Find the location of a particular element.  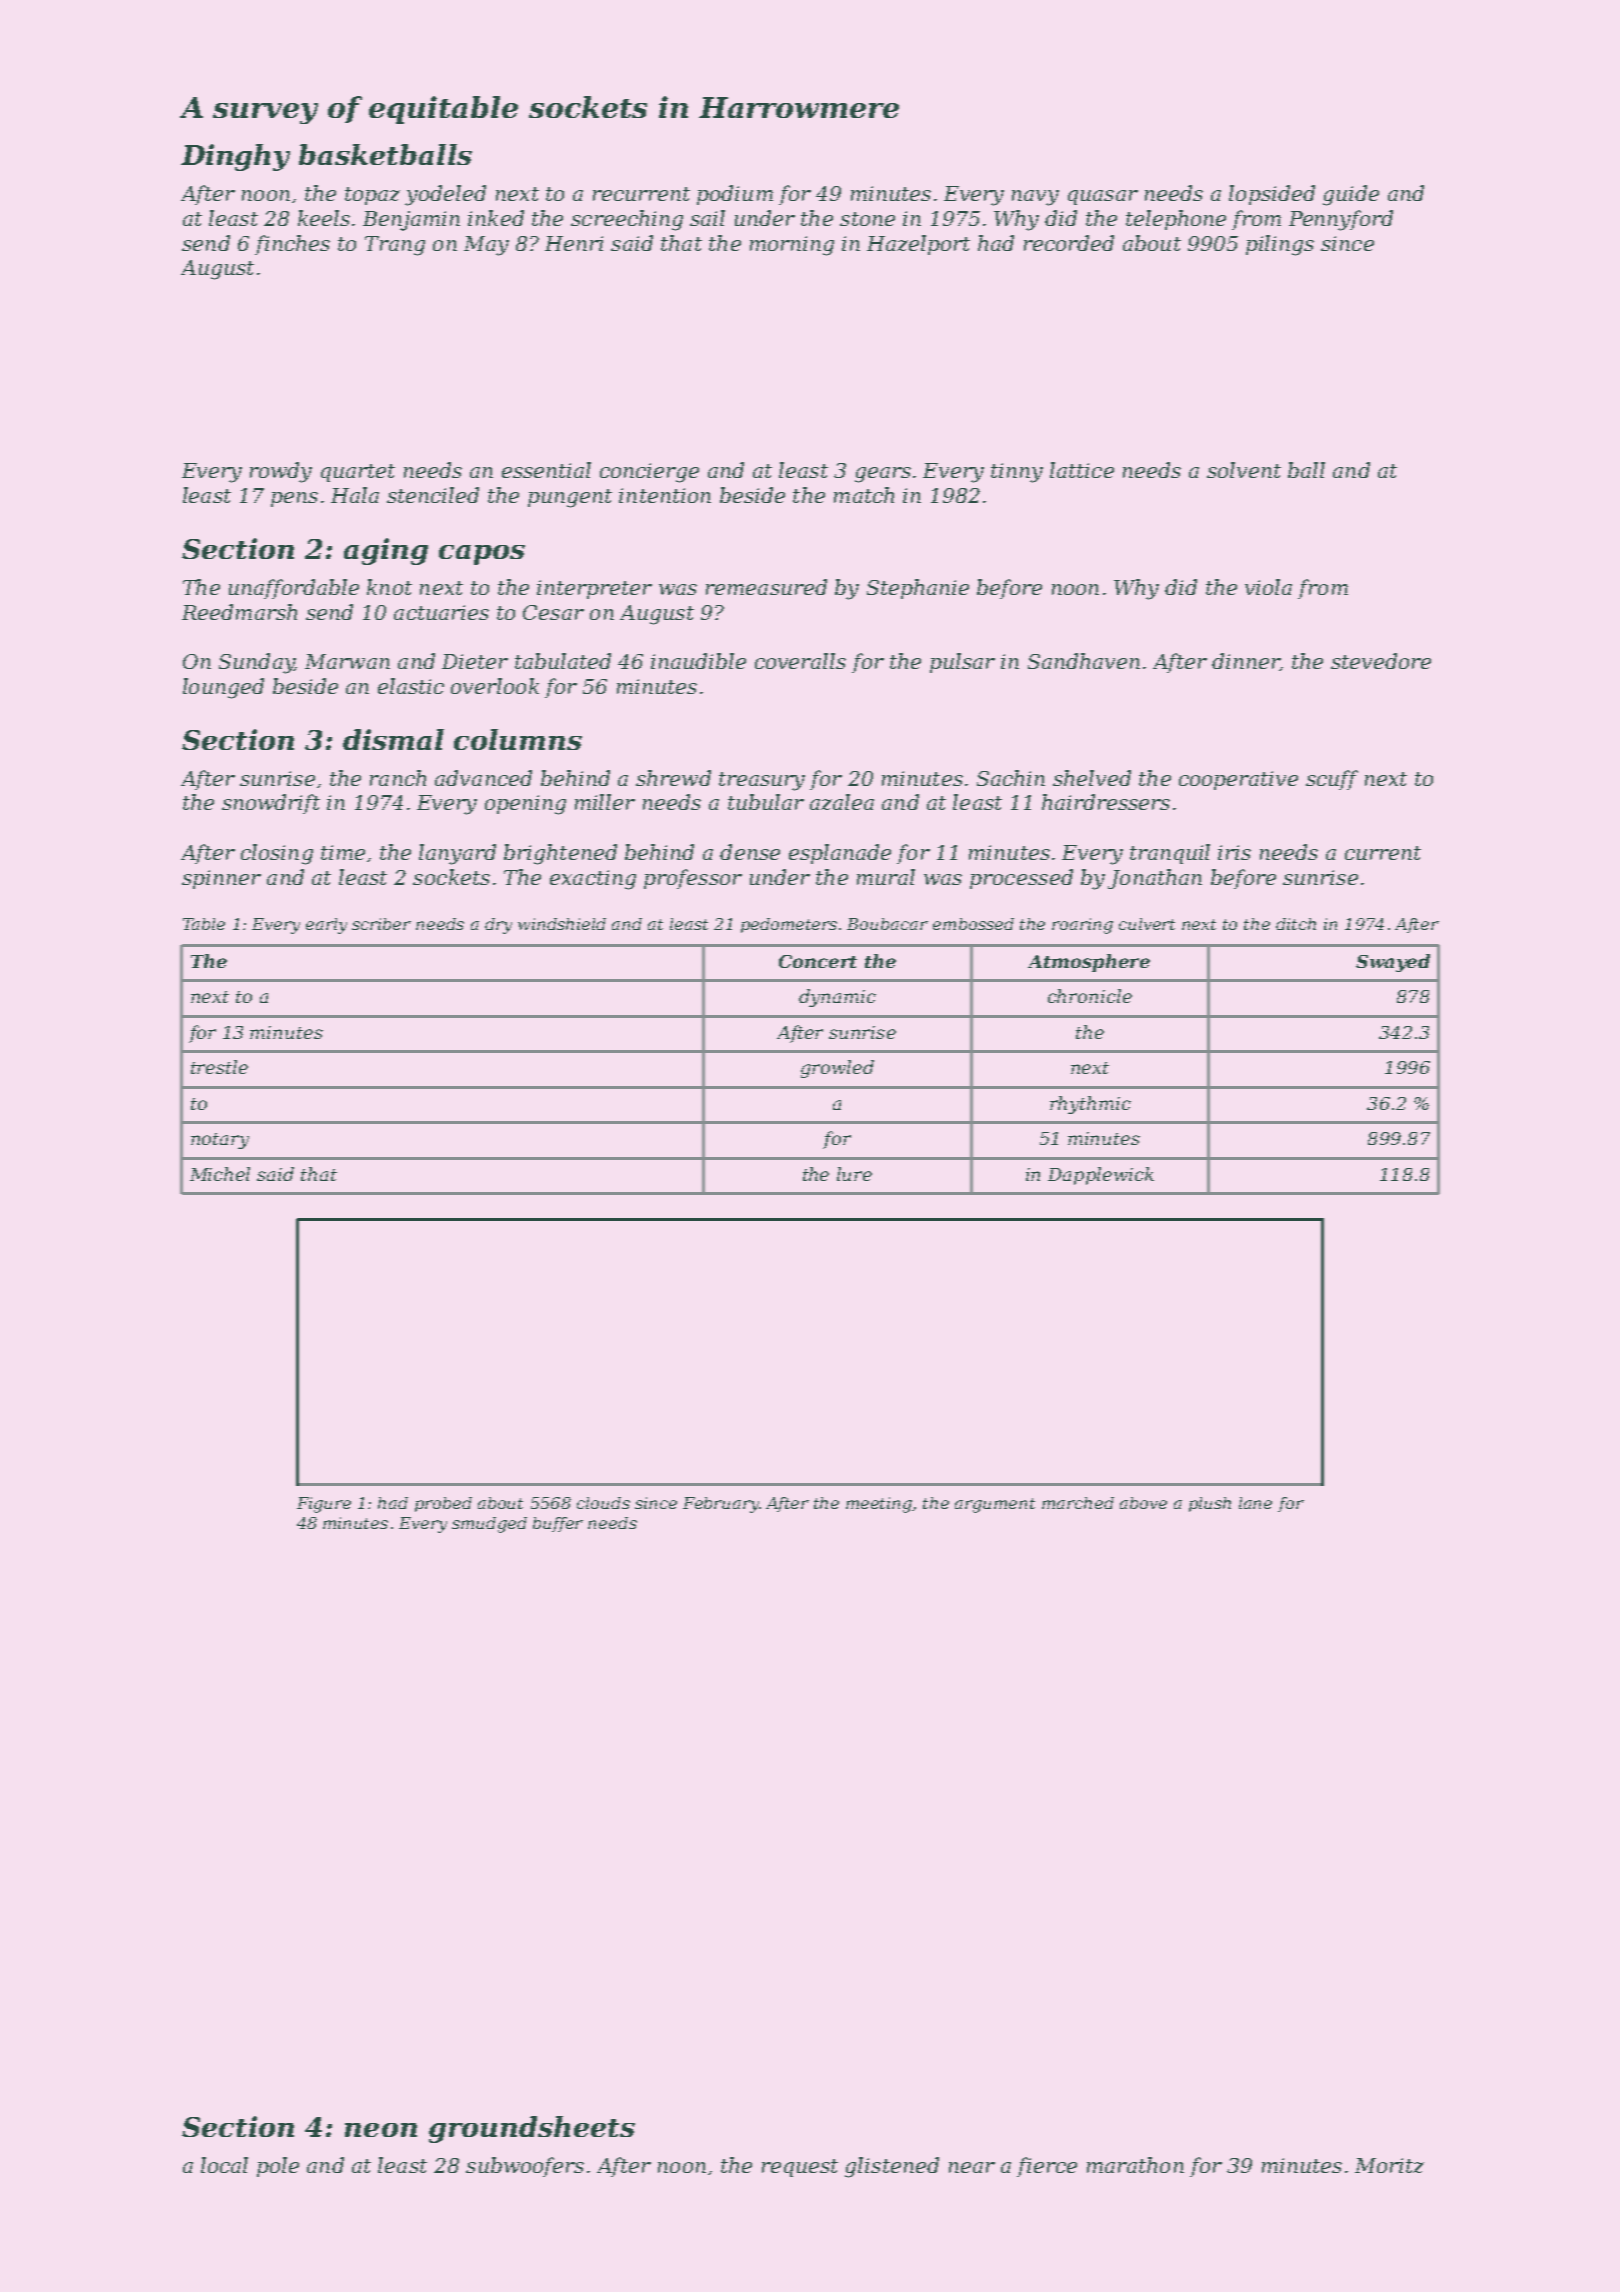

smudged is located at coordinates (489, 1525).
